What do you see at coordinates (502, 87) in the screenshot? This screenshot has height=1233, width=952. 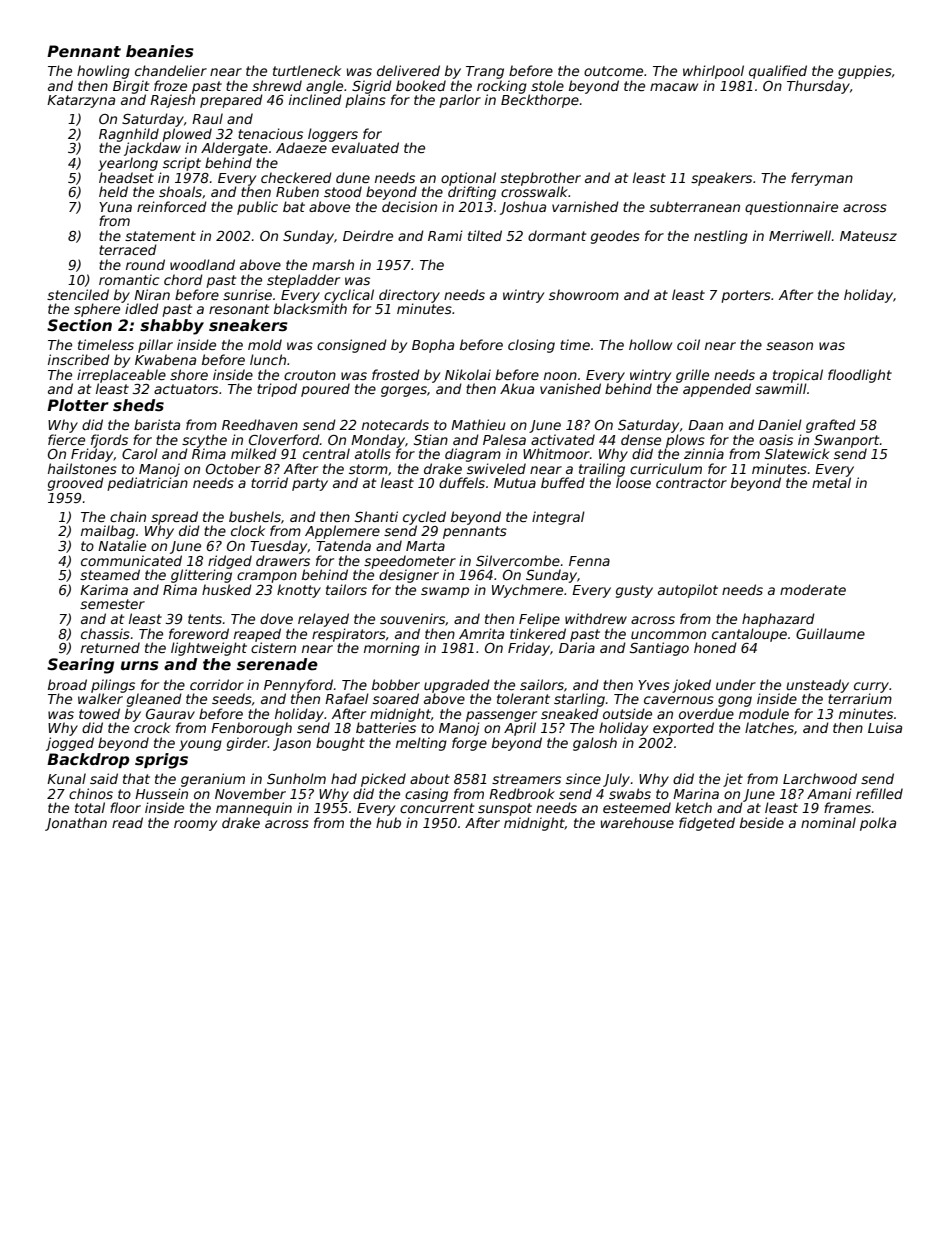 I see `rocking` at bounding box center [502, 87].
